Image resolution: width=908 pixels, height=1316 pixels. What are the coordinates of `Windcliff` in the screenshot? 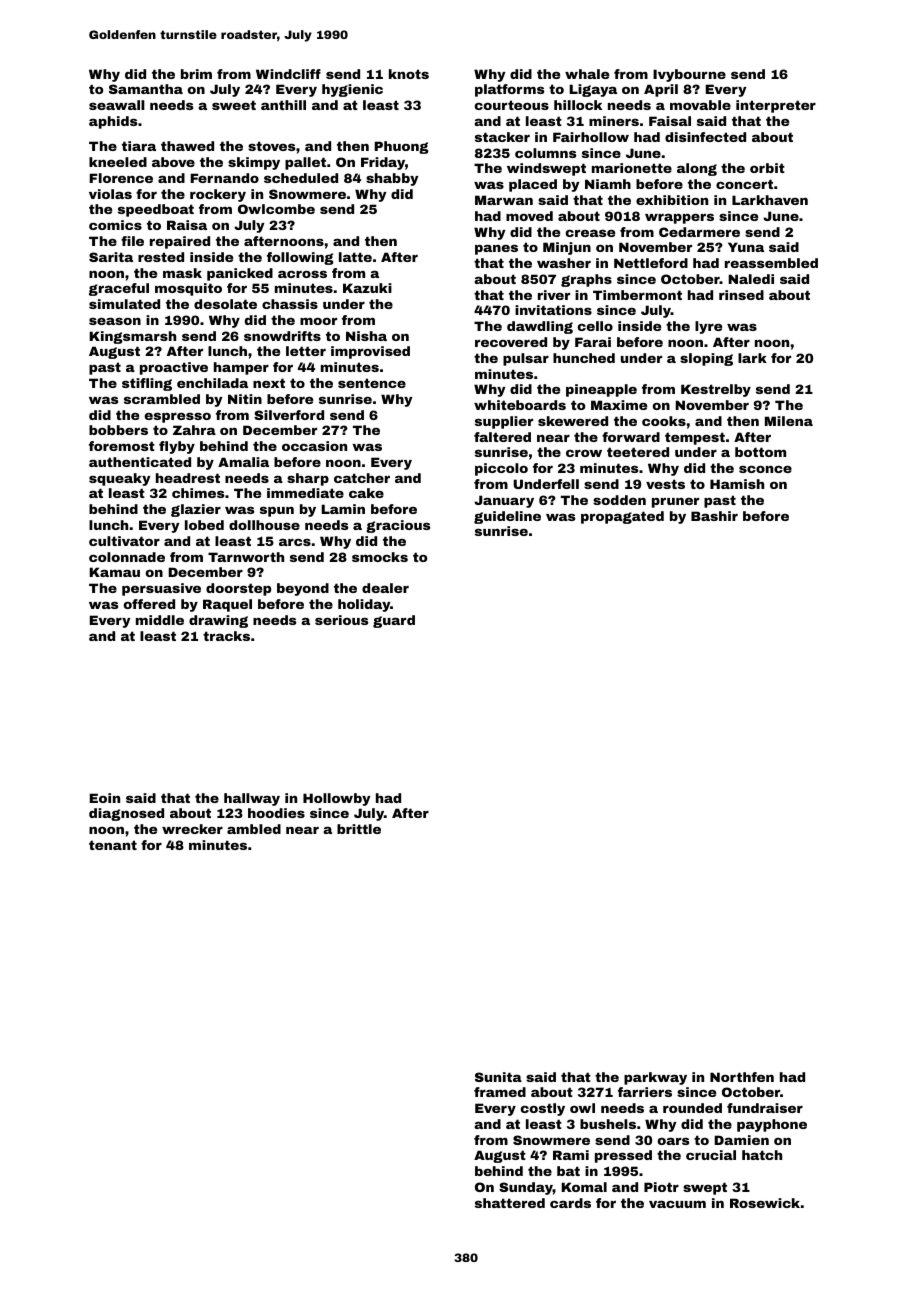 It's located at (288, 74).
